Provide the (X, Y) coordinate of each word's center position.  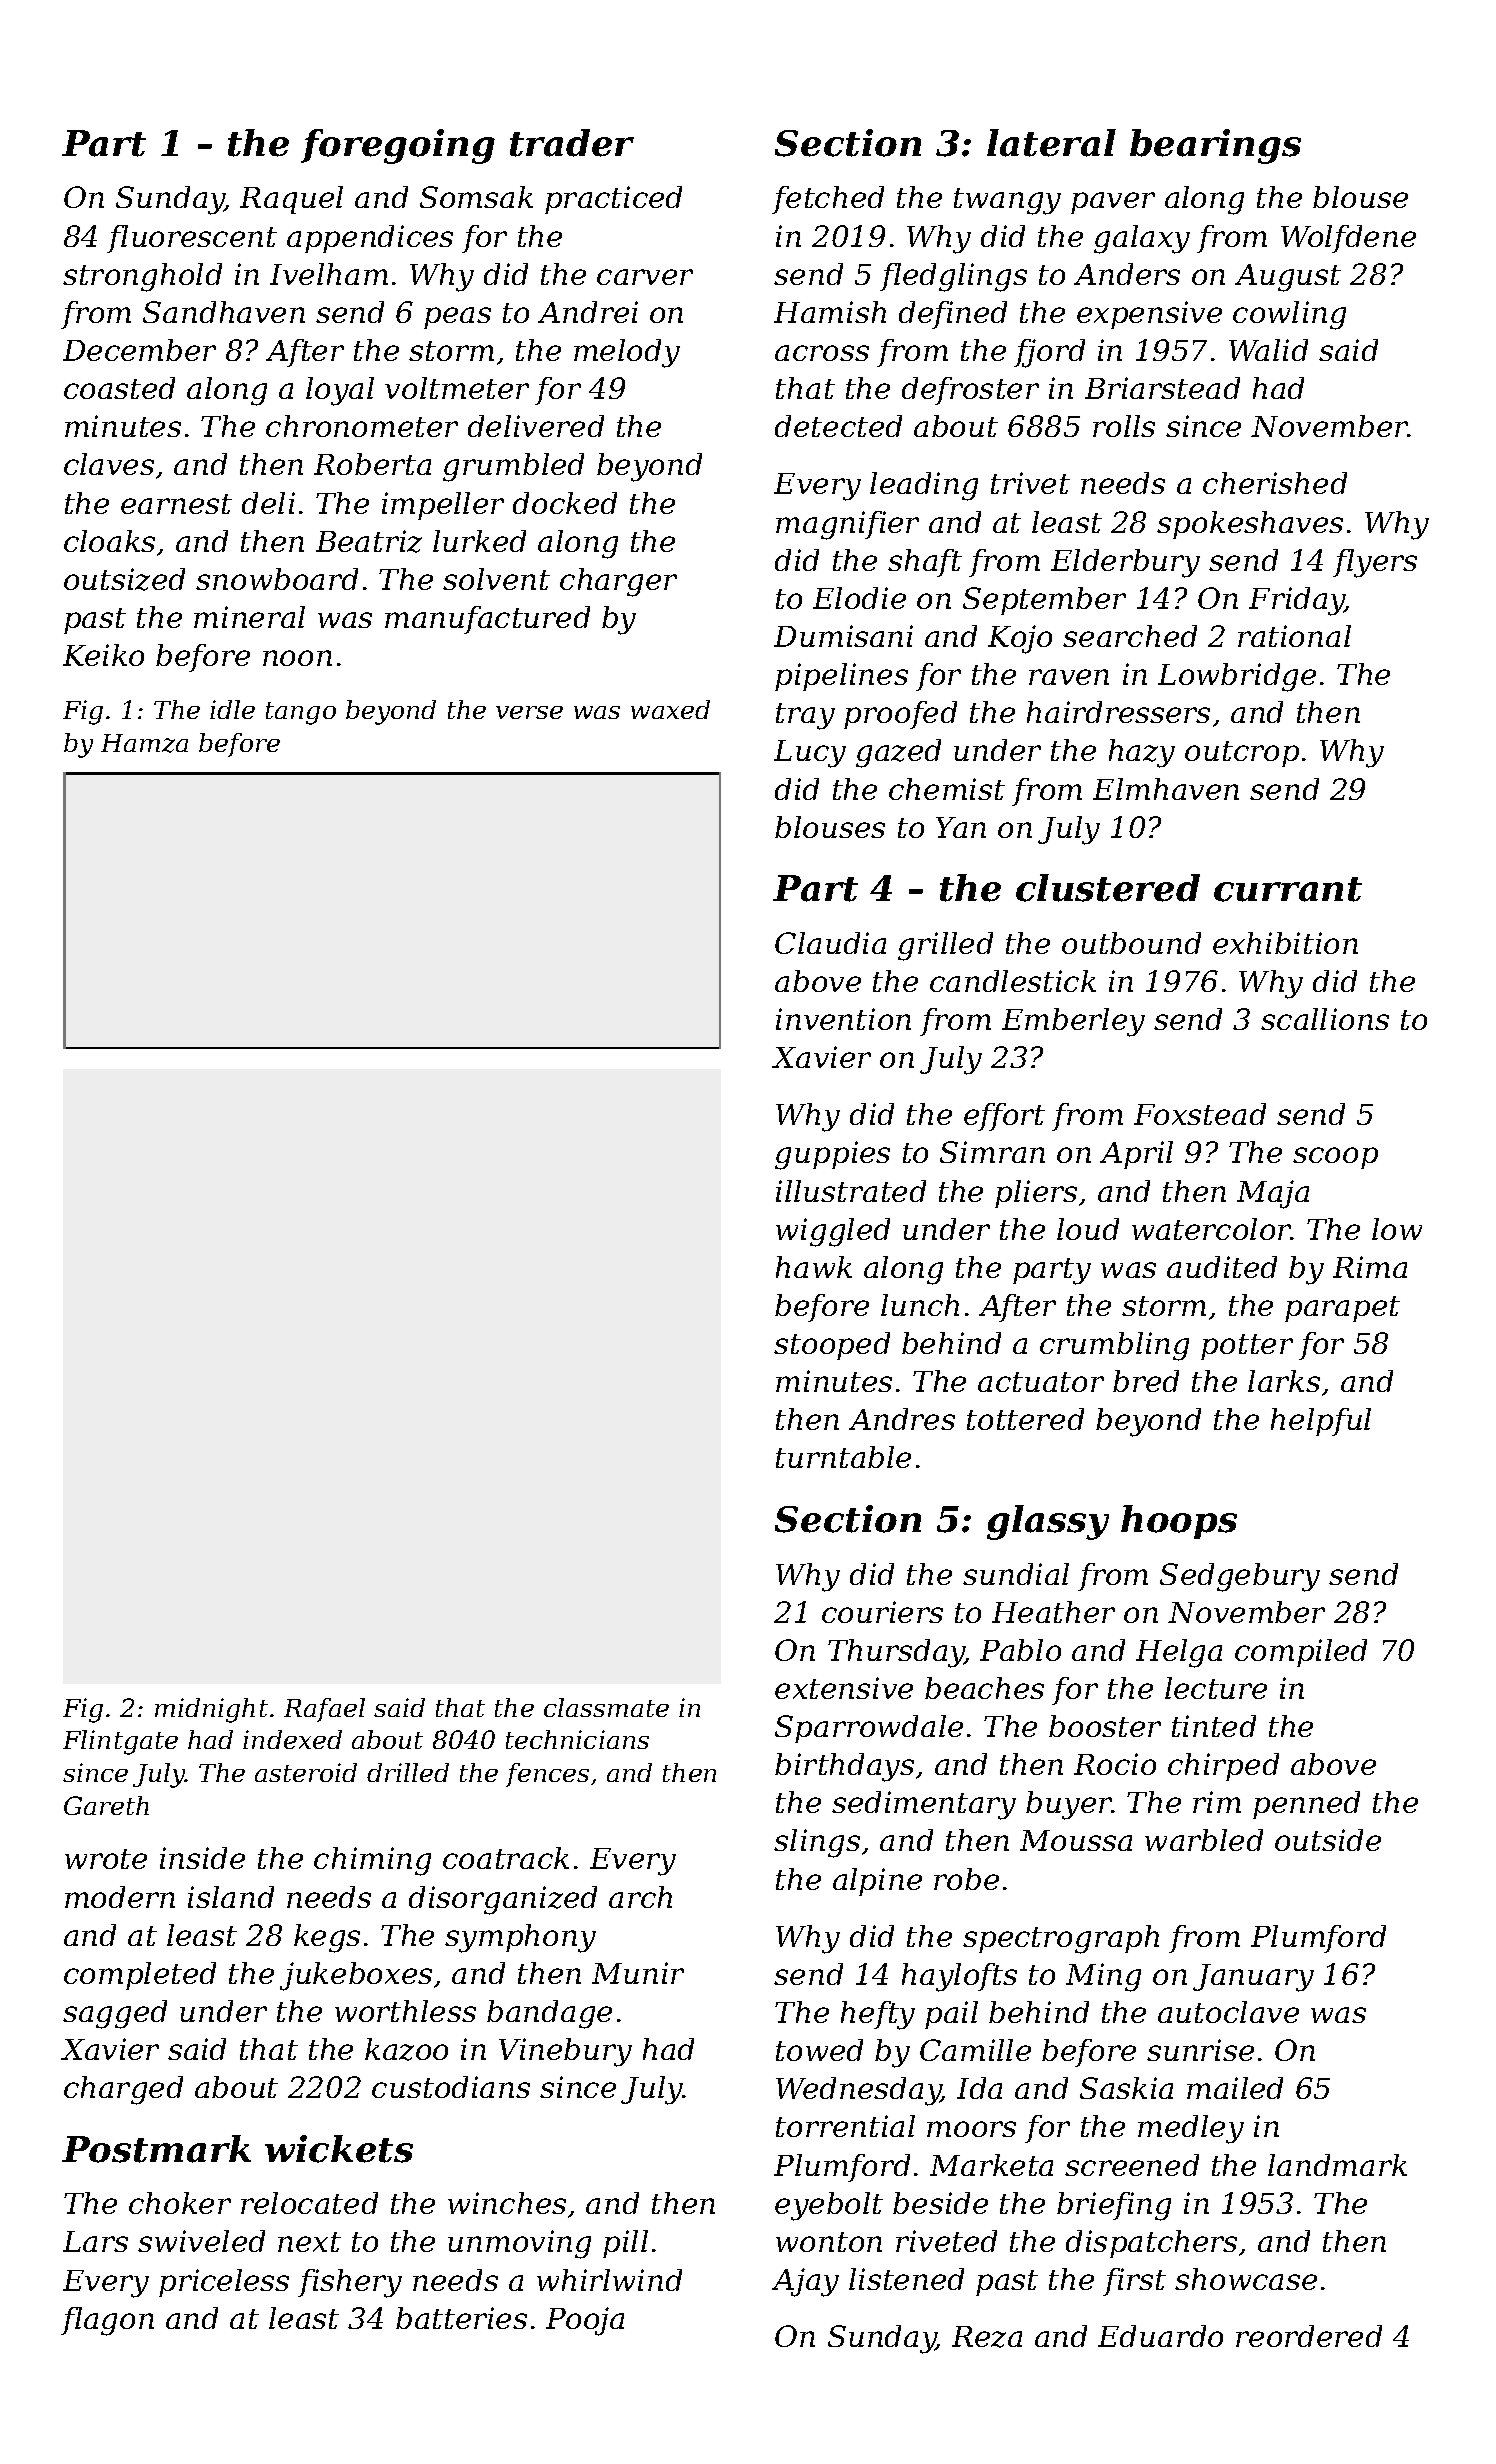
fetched (828, 200)
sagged (115, 2014)
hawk (814, 1267)
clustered (1108, 888)
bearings (1215, 146)
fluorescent (192, 239)
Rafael (324, 1710)
